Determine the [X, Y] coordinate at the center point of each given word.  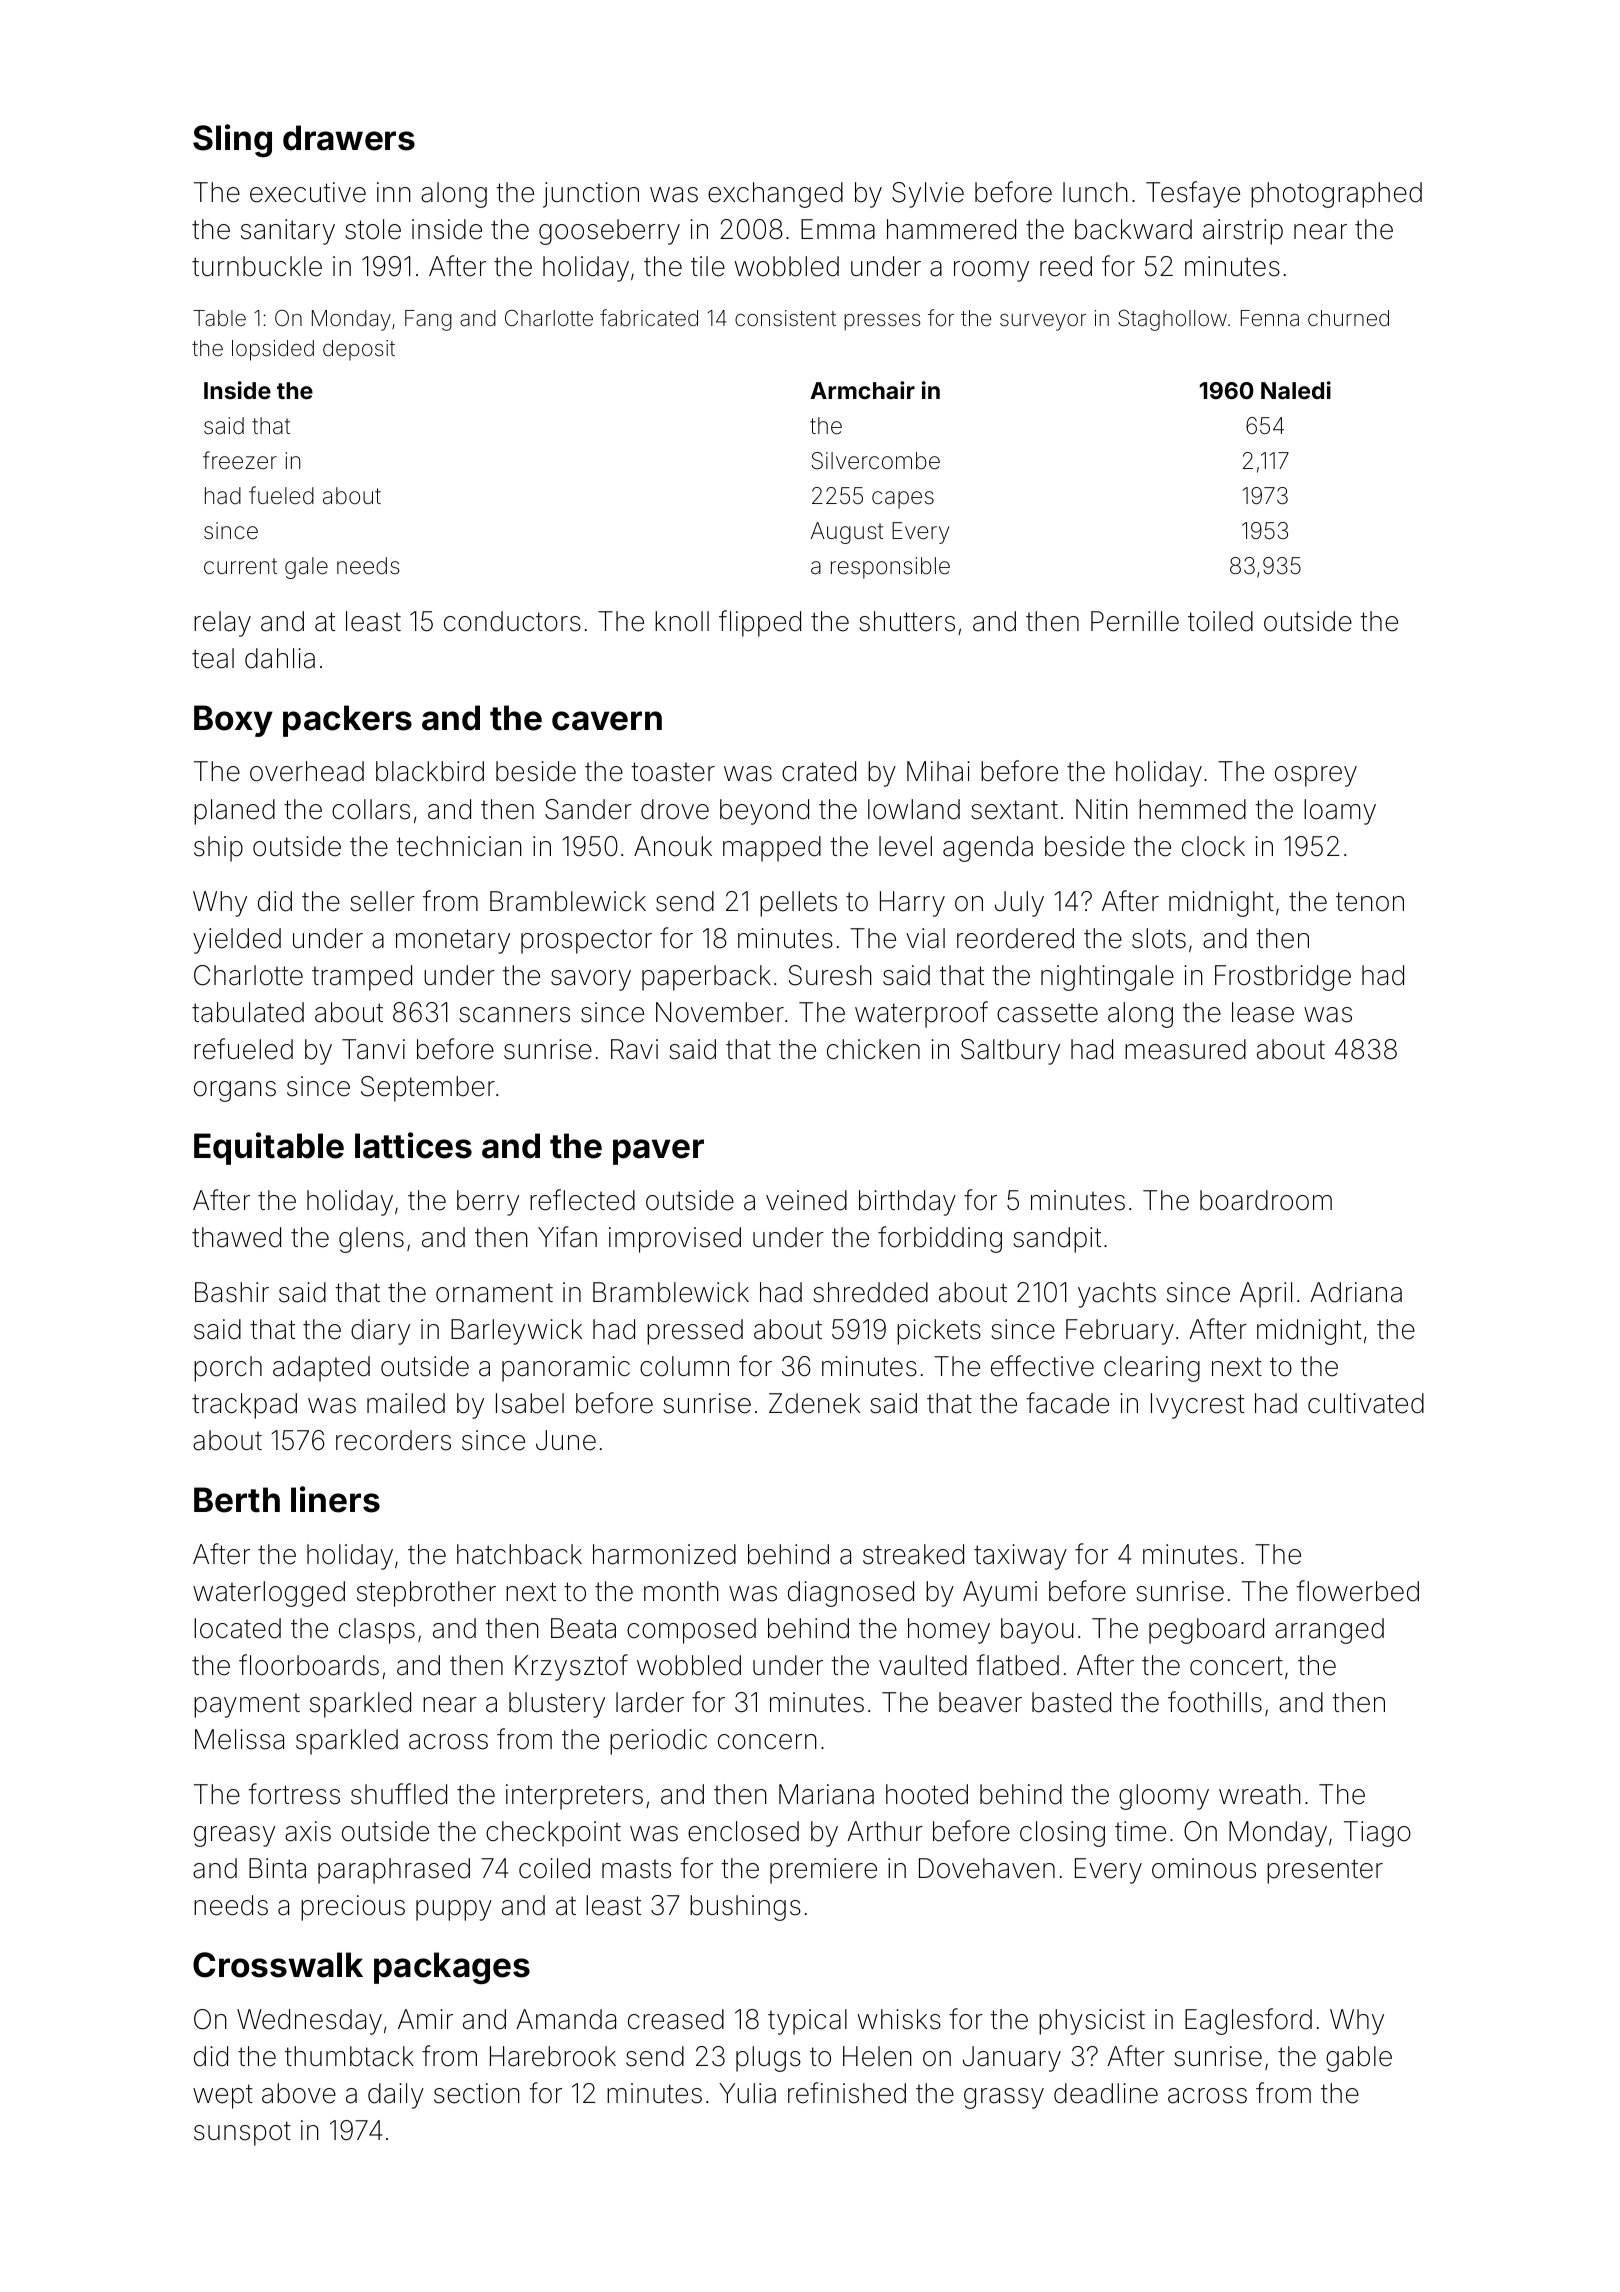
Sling [232, 140]
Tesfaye [1193, 194]
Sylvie [928, 195]
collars [371, 809]
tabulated [248, 1012]
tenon [1370, 902]
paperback [706, 978]
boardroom [1266, 1200]
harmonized [664, 1554]
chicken [873, 1049]
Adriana [1356, 1292]
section [477, 2093]
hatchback [519, 1554]
